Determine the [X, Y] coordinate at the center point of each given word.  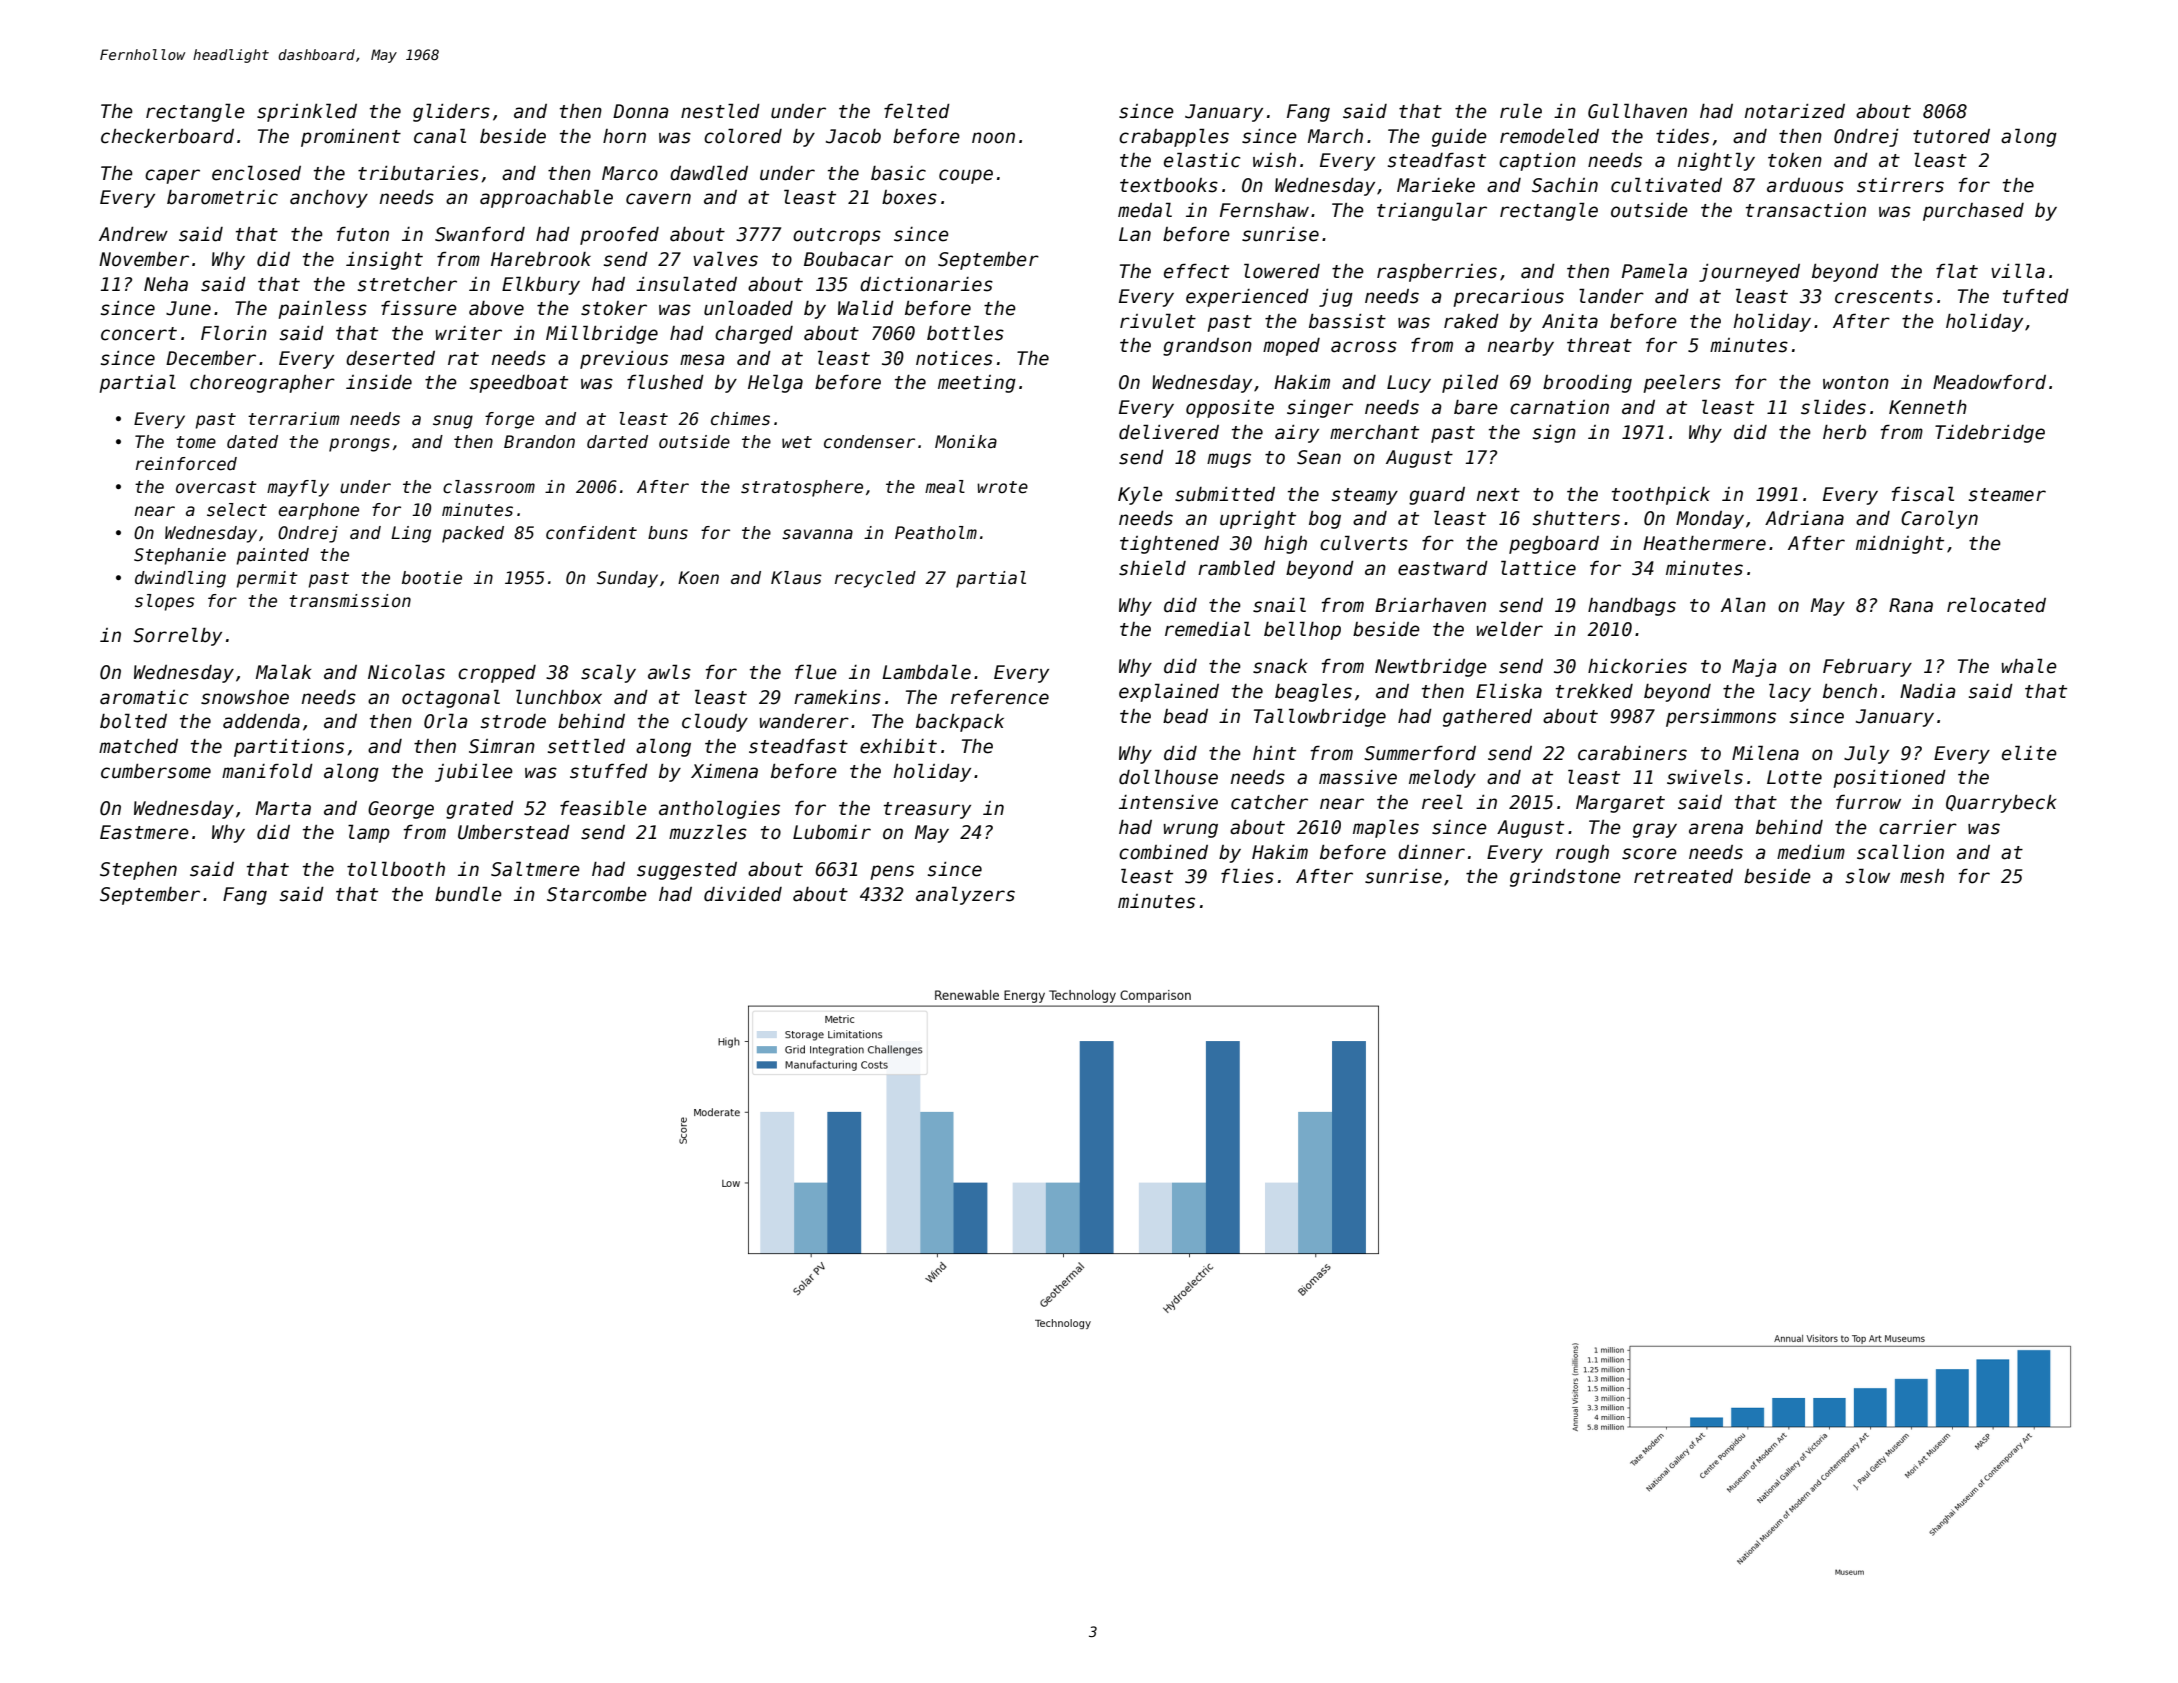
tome [196, 442]
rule [1521, 111]
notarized [1795, 111]
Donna [641, 111]
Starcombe [597, 894]
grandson [1207, 347]
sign [1554, 434]
